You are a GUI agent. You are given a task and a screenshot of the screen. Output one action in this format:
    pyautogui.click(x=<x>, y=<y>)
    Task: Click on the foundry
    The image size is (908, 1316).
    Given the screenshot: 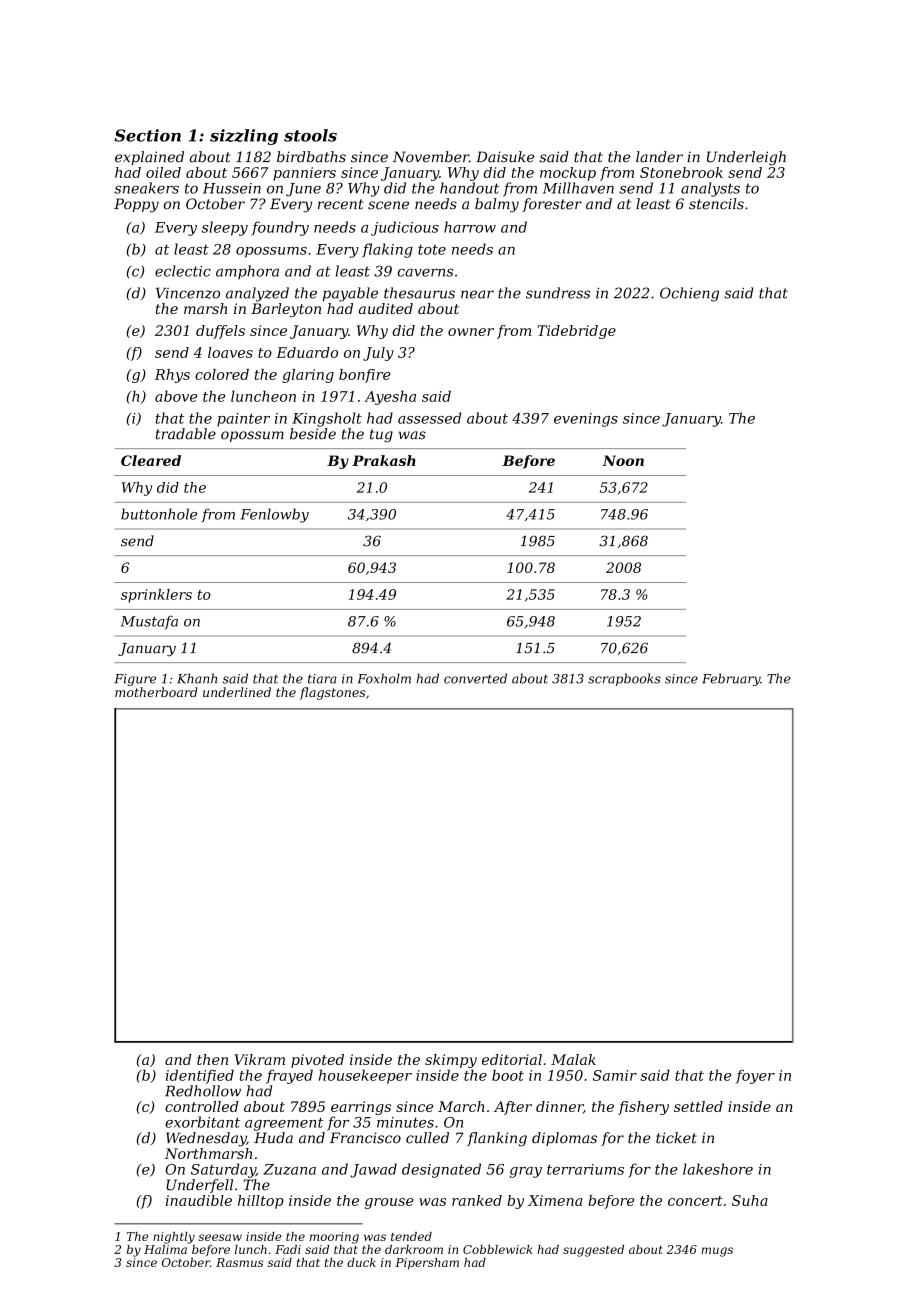 What is the action you would take?
    pyautogui.click(x=280, y=228)
